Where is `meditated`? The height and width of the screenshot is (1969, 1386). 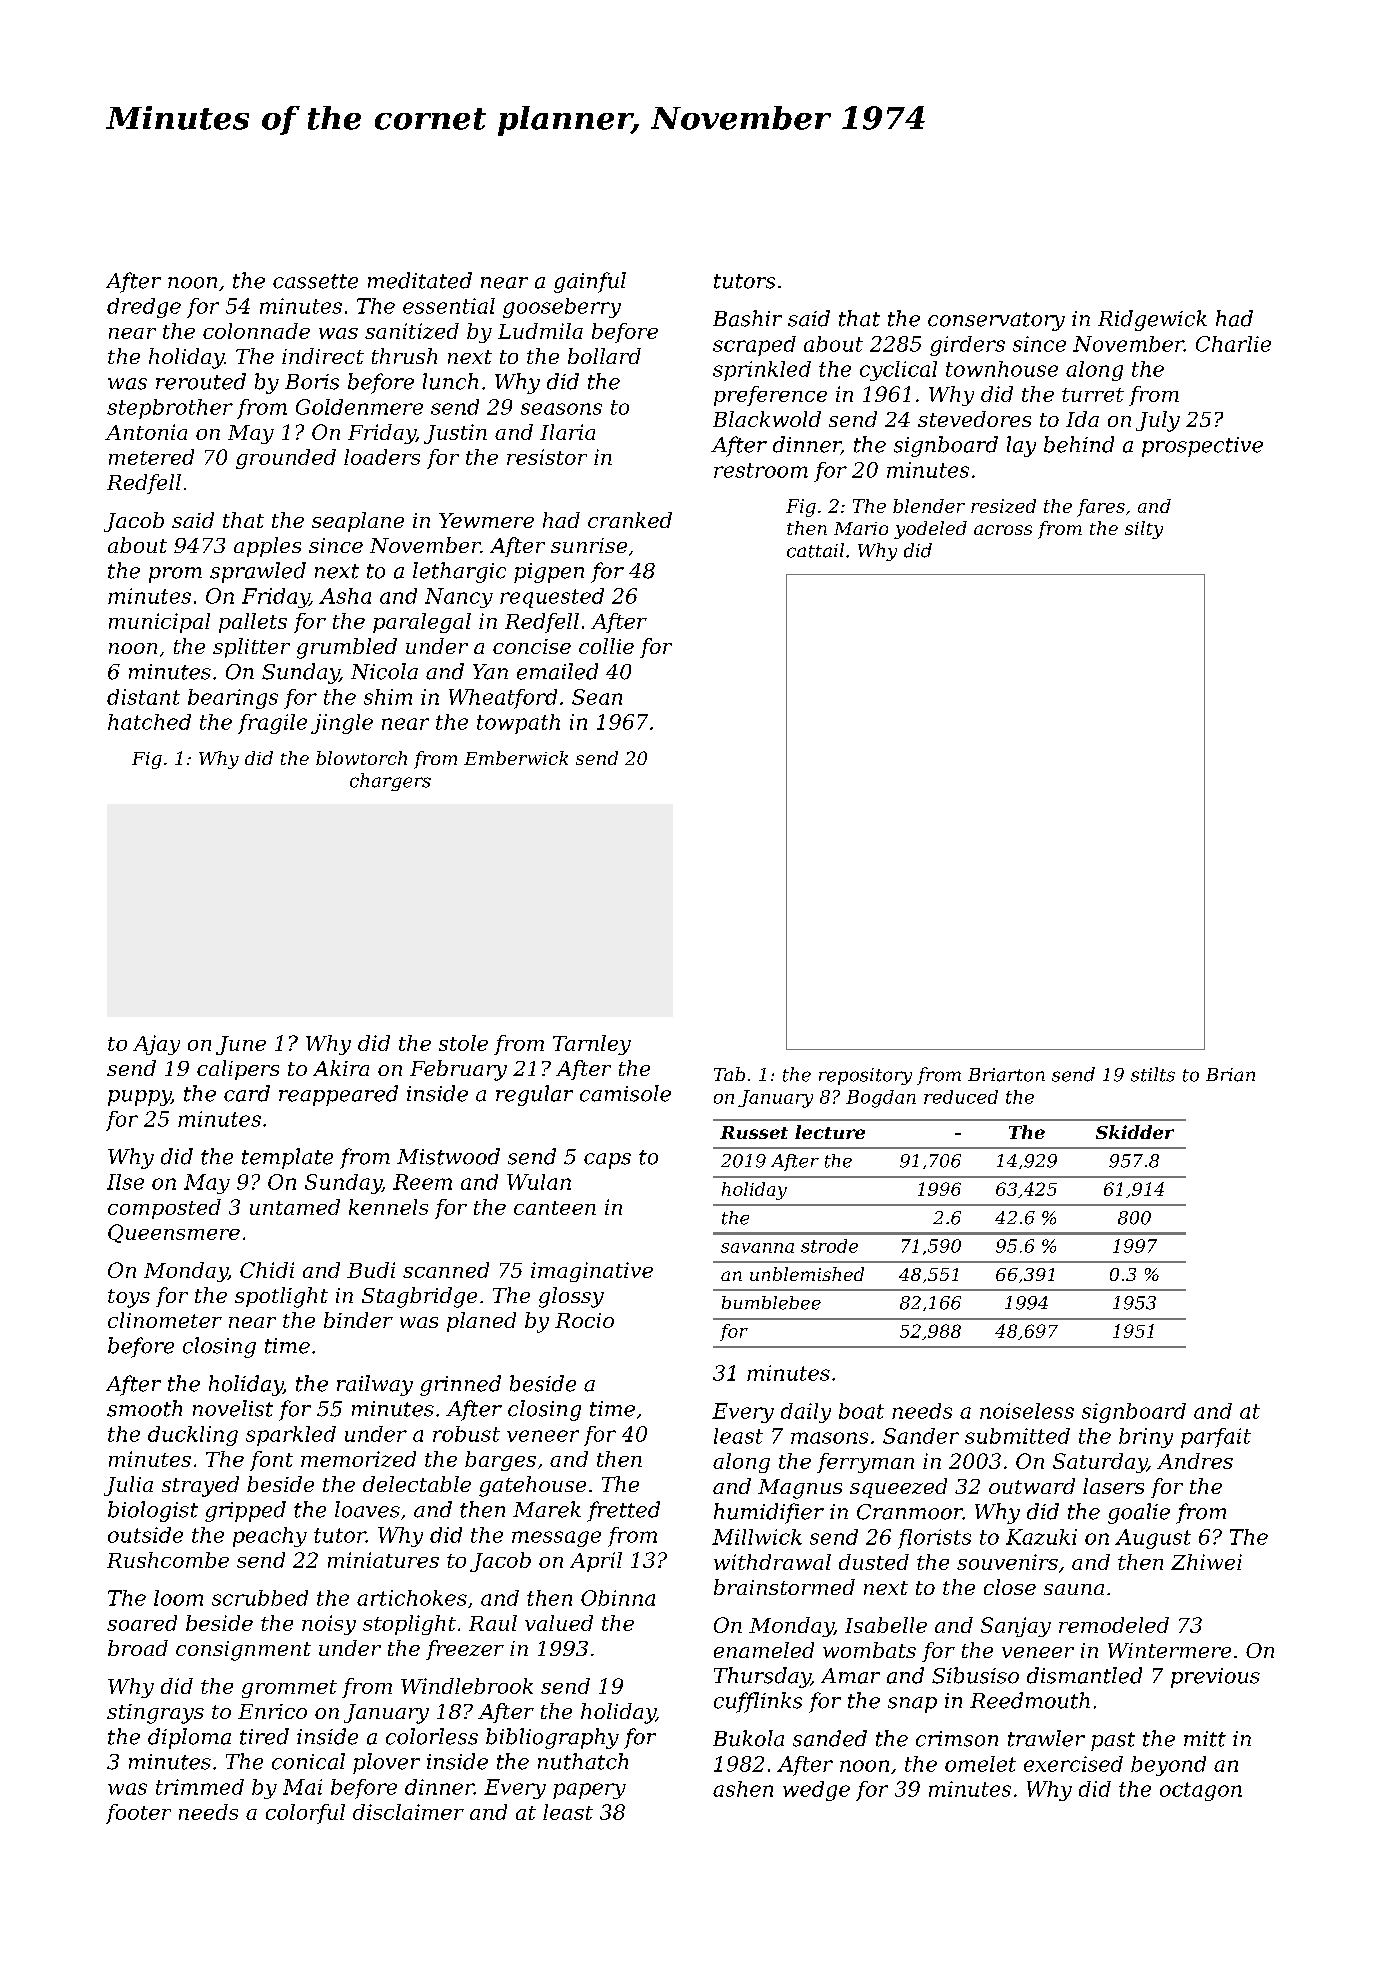 meditated is located at coordinates (420, 280).
